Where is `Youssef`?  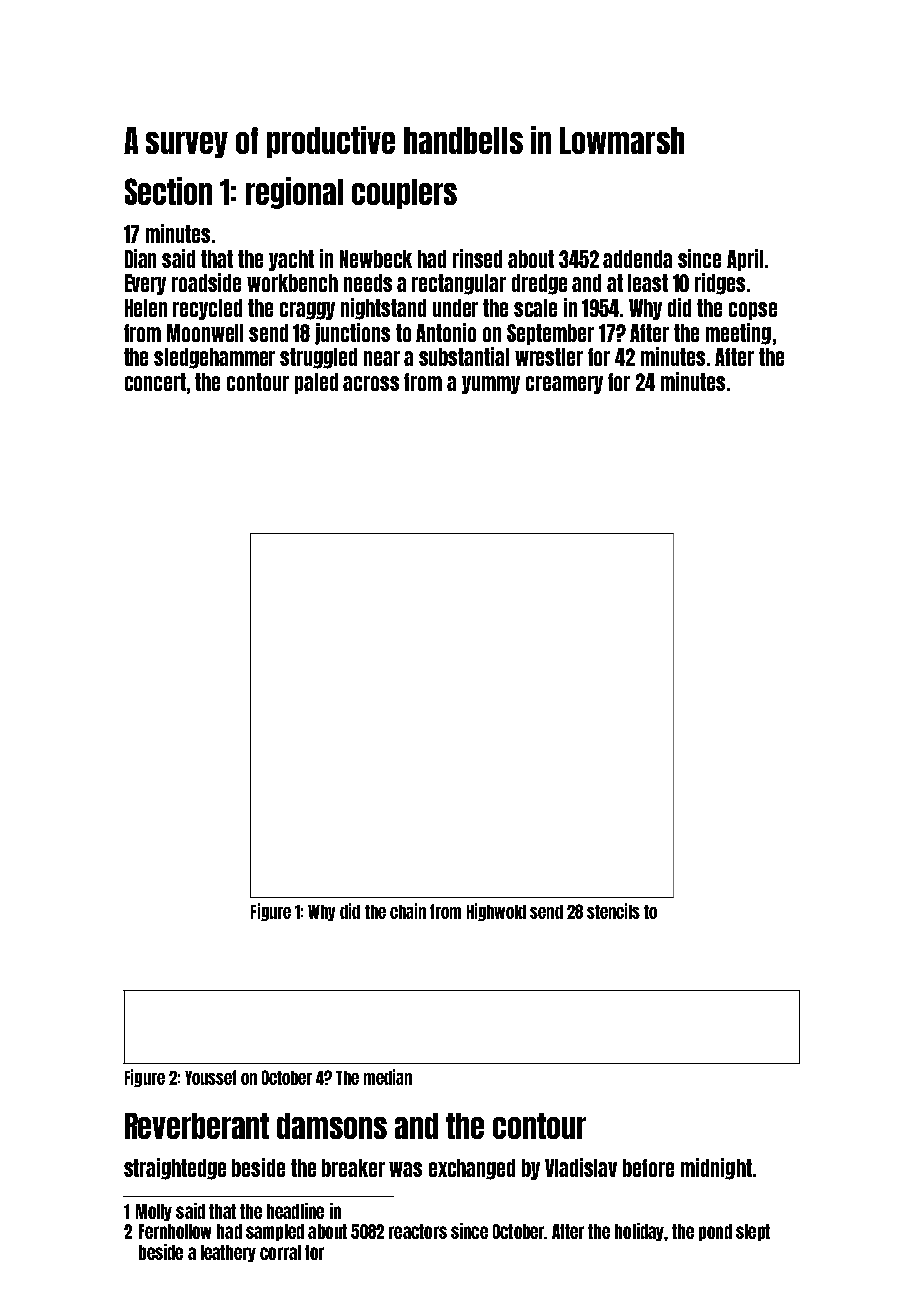 Youssef is located at coordinates (210, 1077).
